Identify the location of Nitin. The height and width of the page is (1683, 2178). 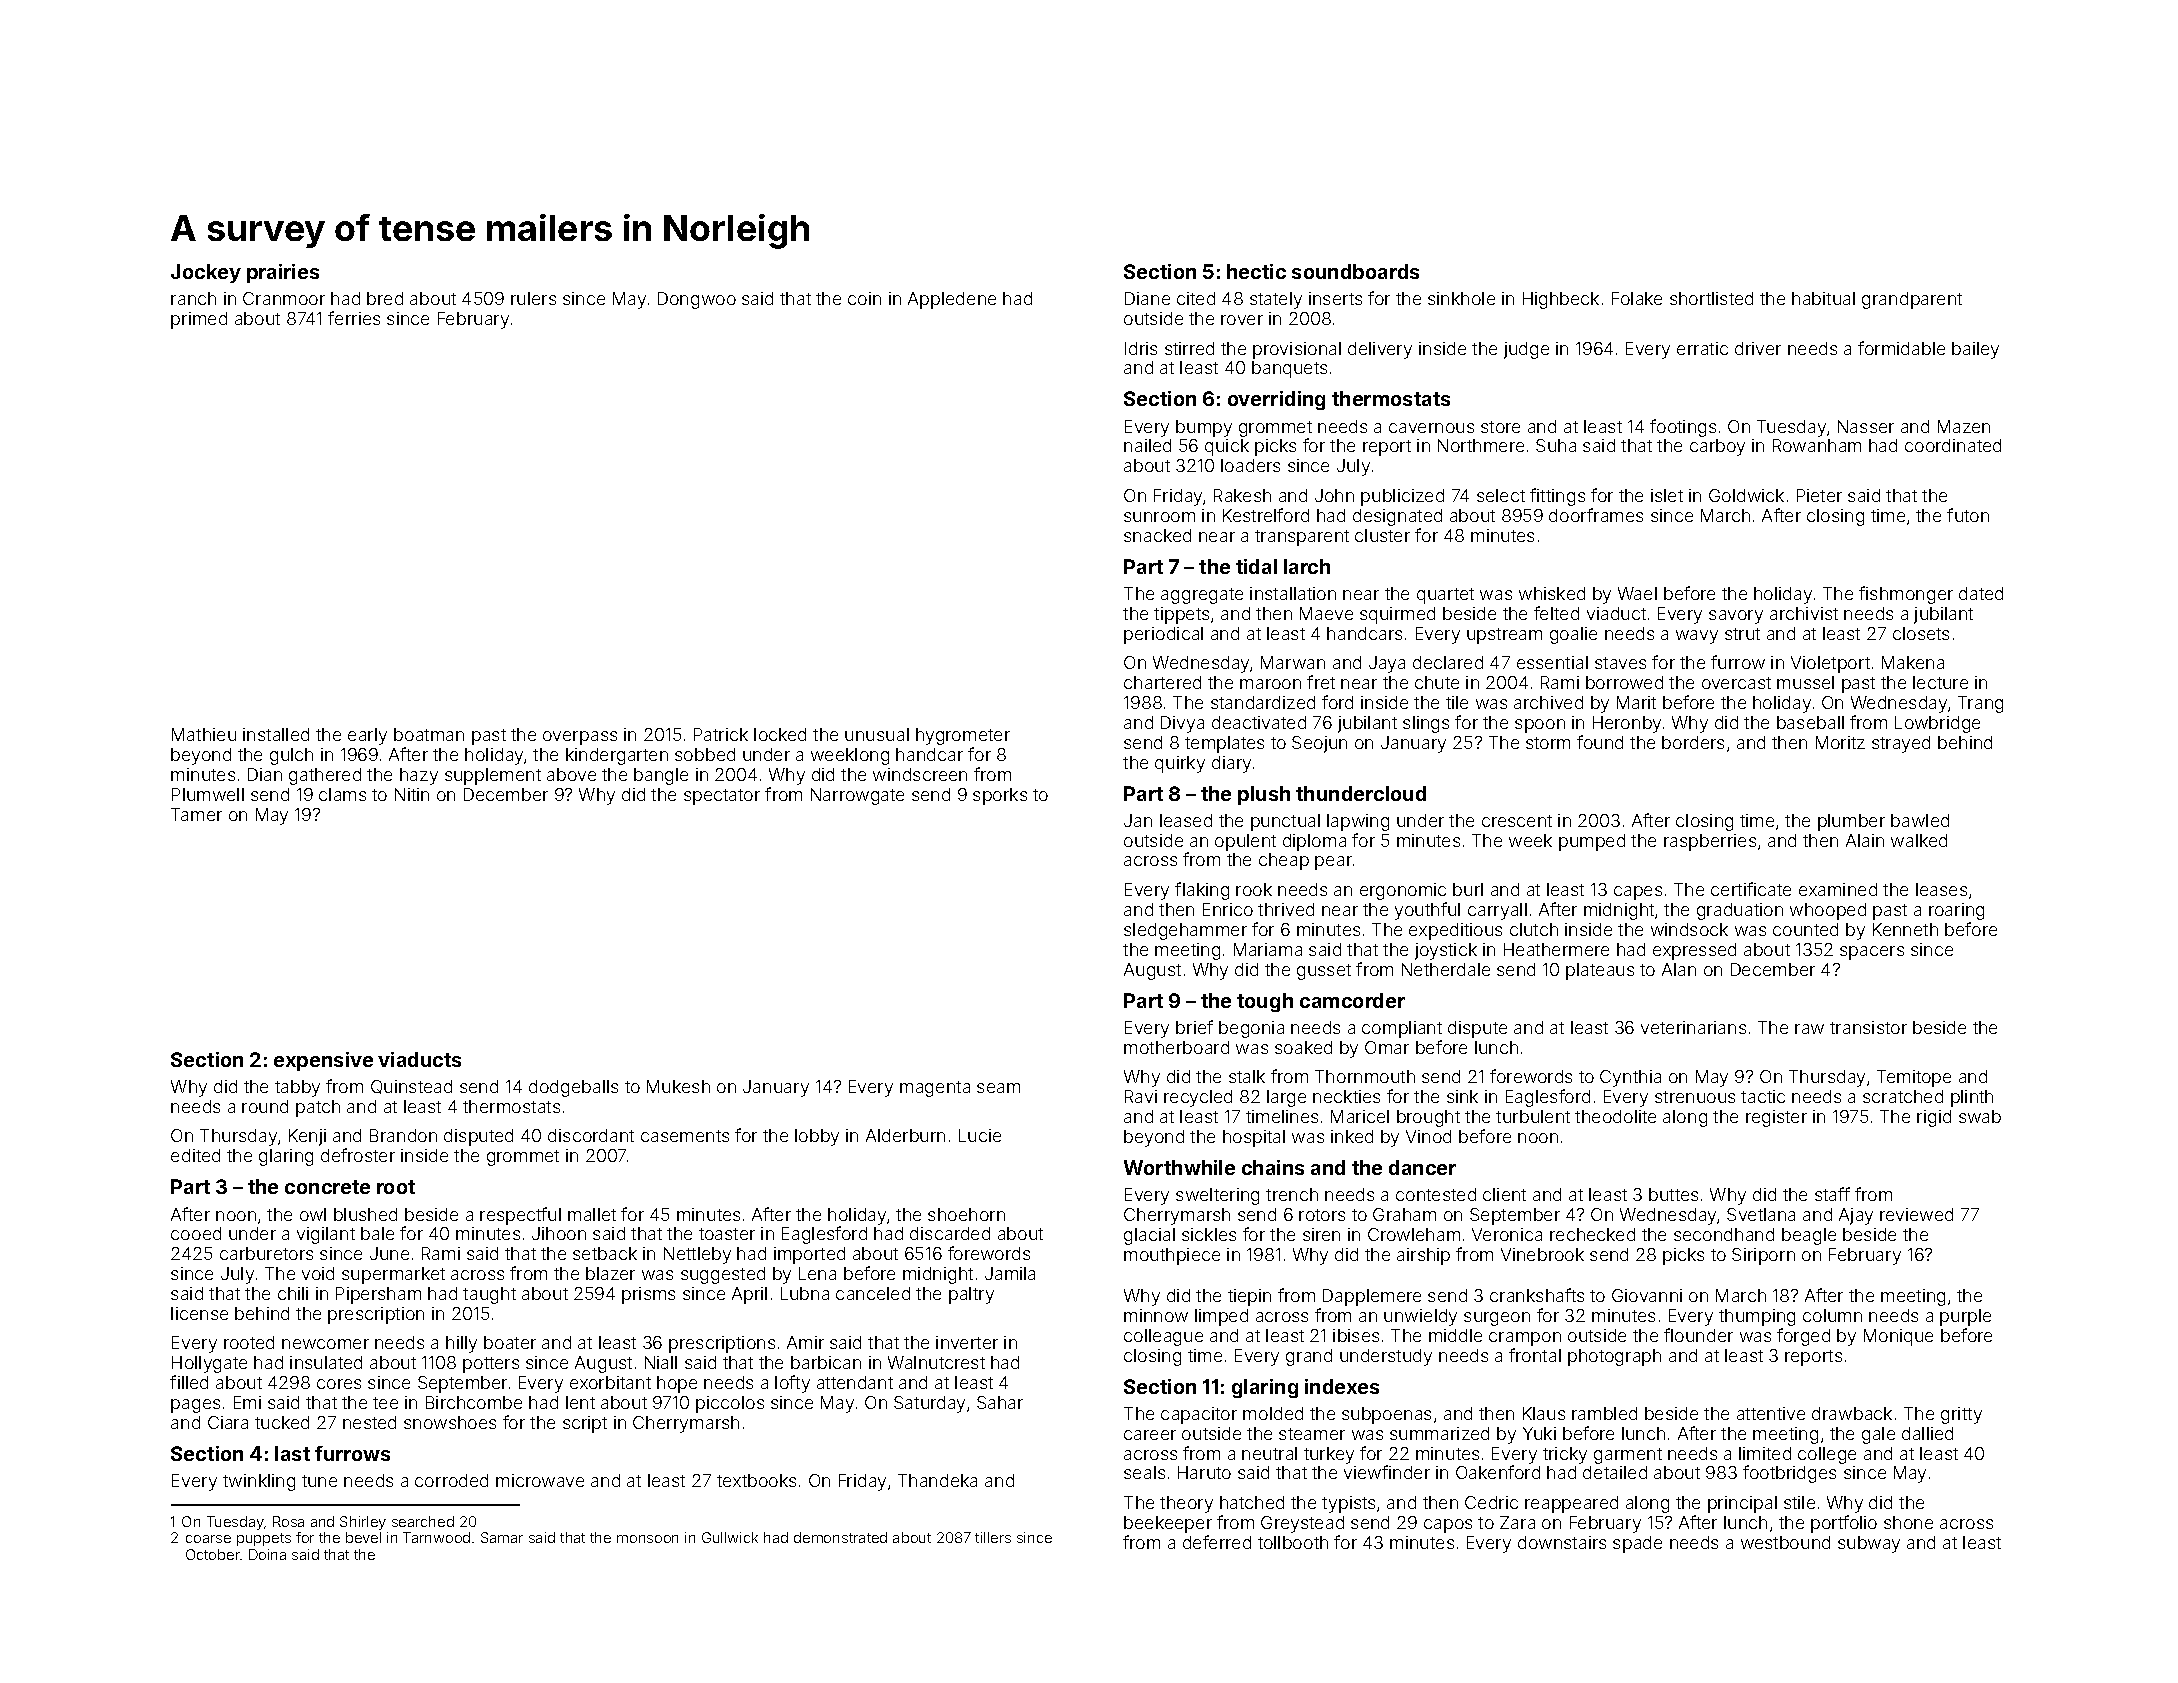
(412, 794).
